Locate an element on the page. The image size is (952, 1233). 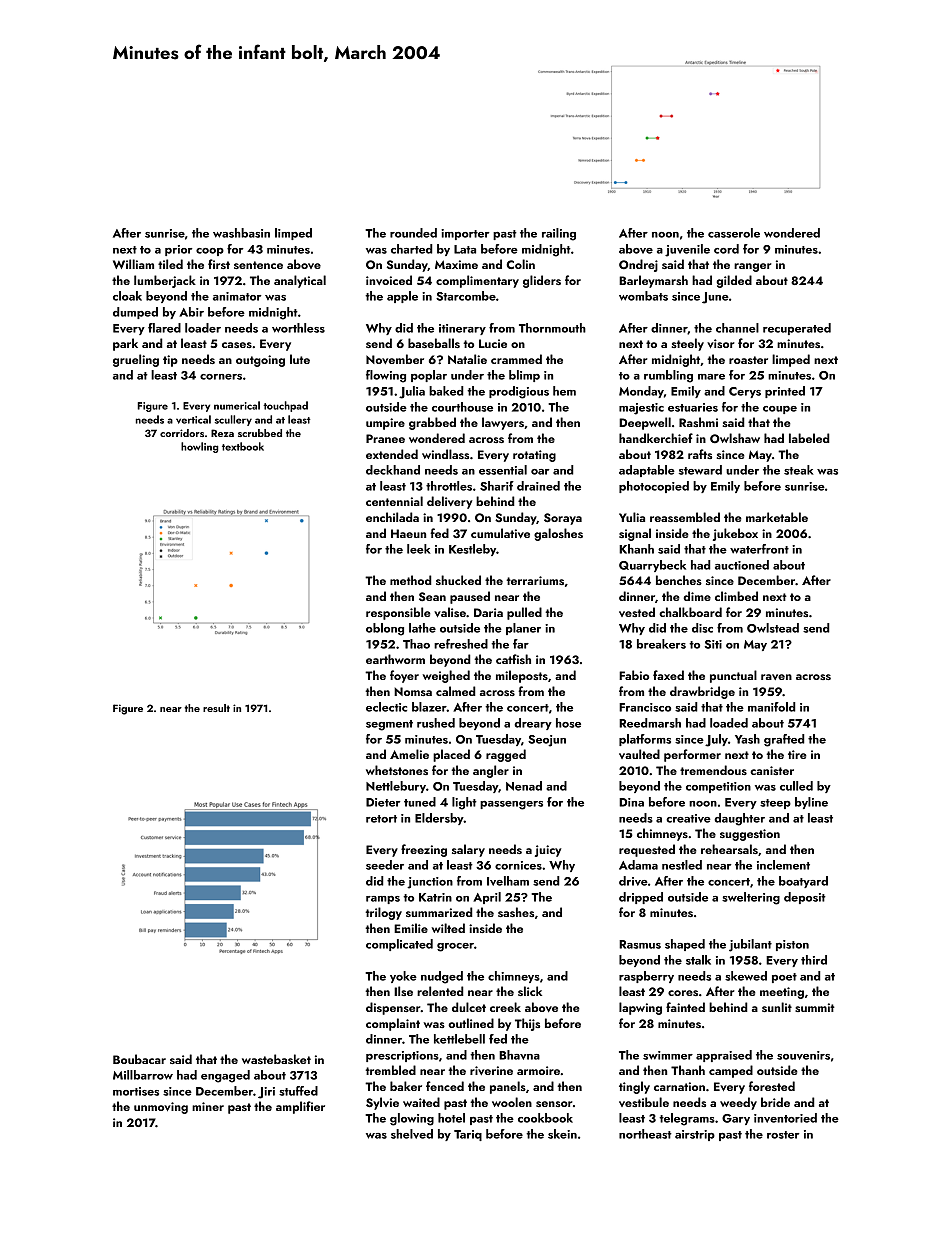
park is located at coordinates (125, 344).
